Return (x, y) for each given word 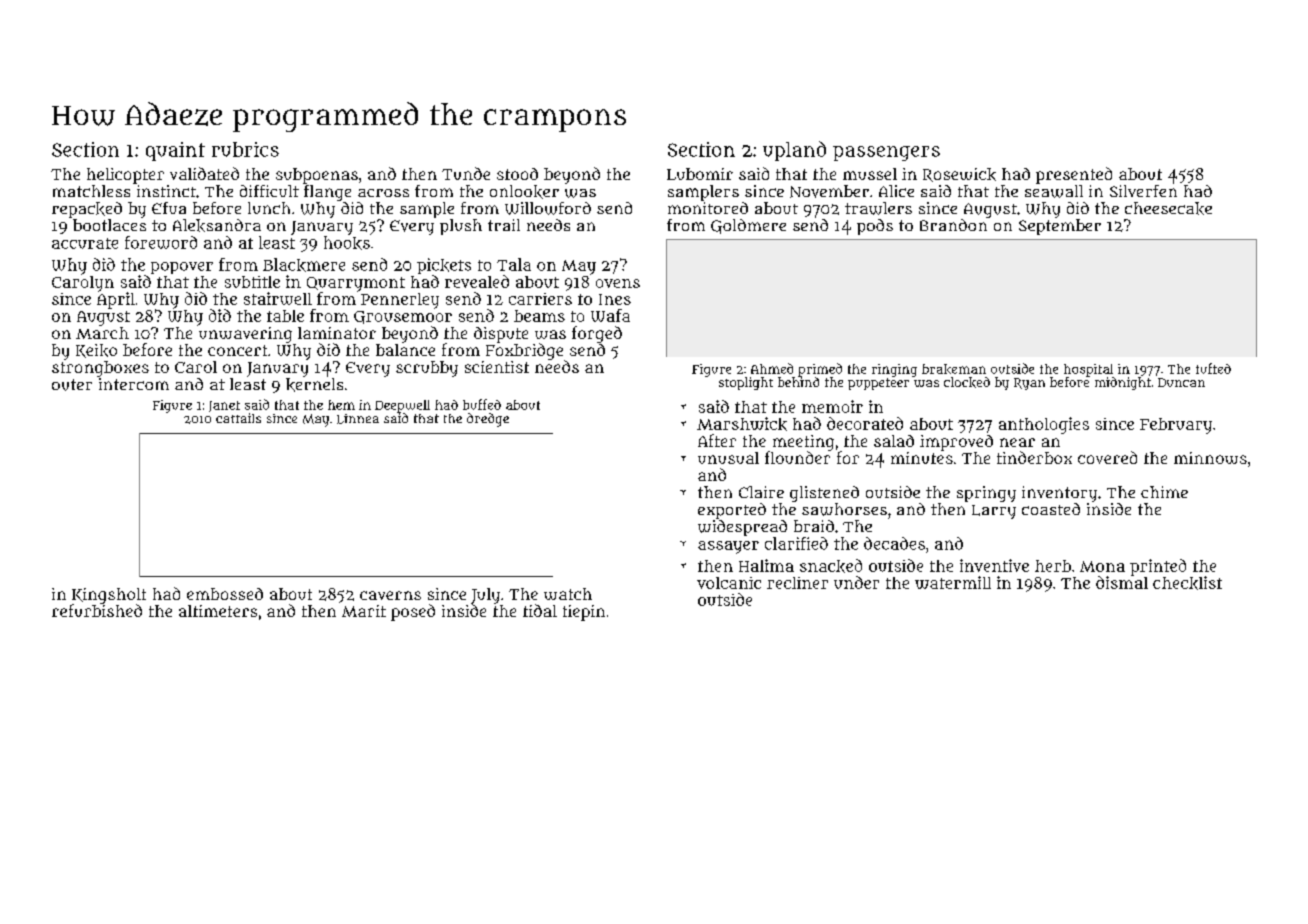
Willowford (548, 208)
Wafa (610, 315)
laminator (337, 333)
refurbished (97, 610)
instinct (166, 191)
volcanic (729, 583)
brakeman (954, 369)
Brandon (953, 225)
